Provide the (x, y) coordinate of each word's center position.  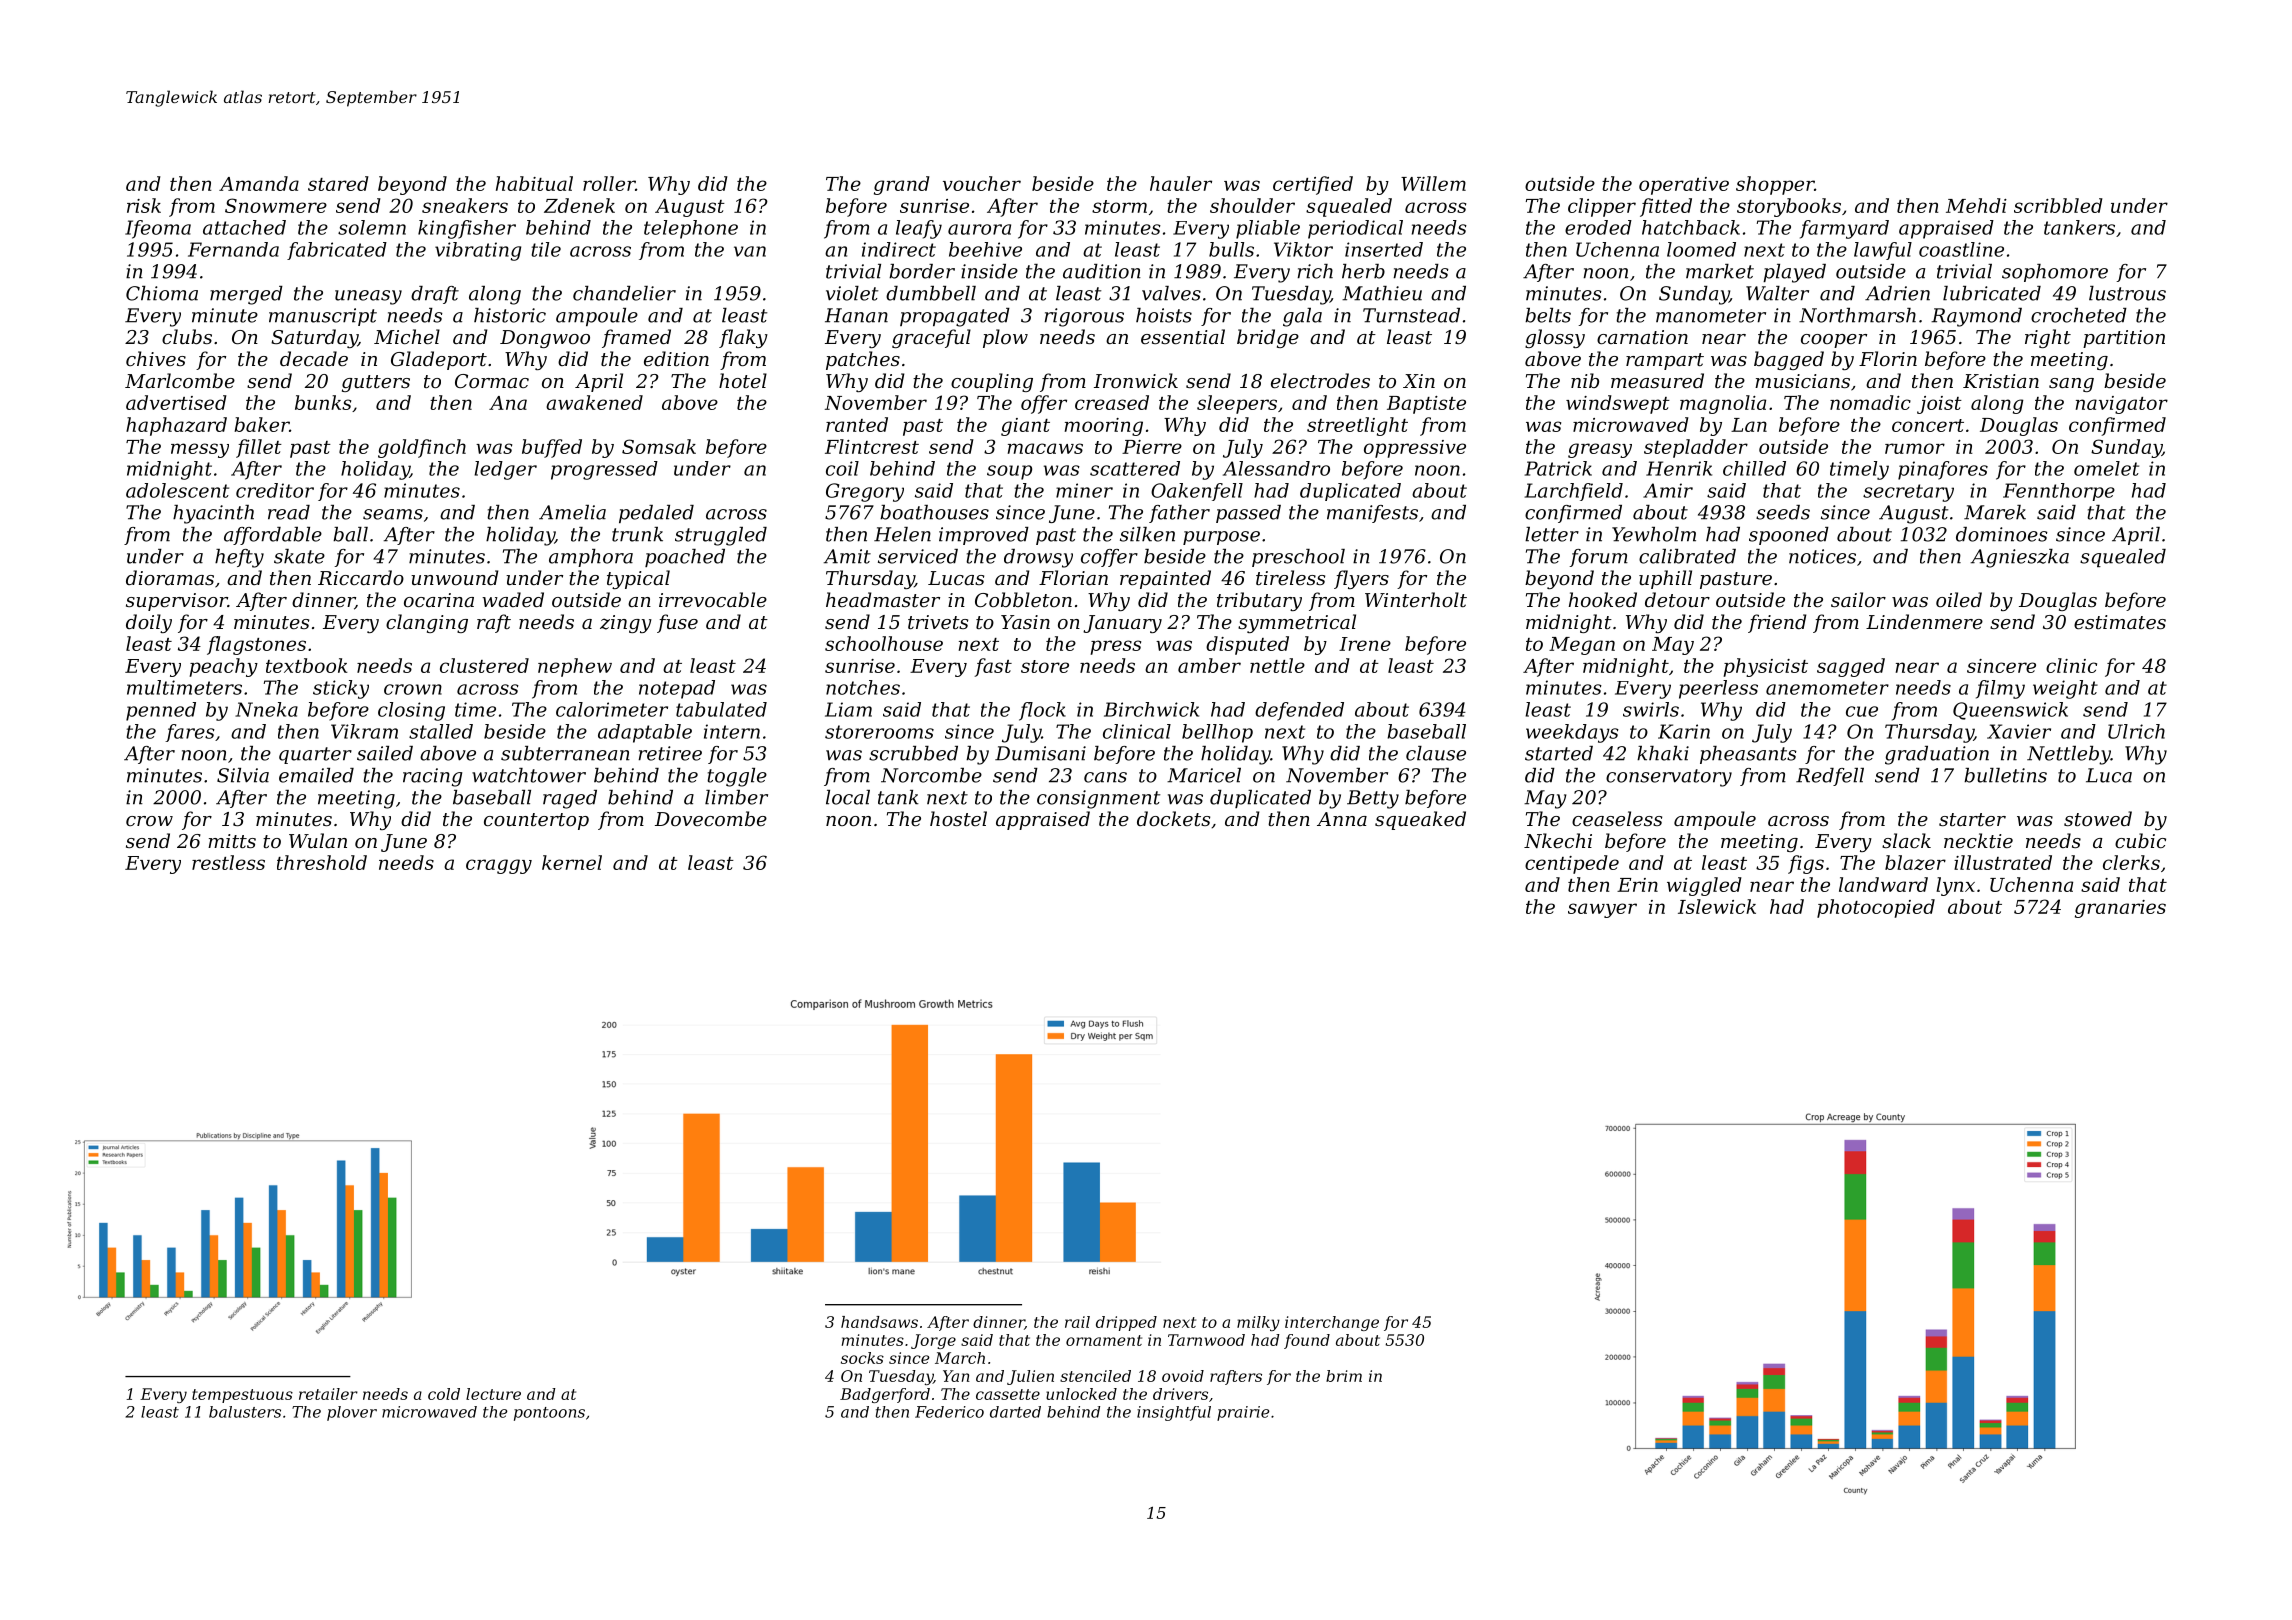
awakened (594, 402)
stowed (2098, 818)
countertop (536, 821)
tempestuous (242, 1396)
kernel (572, 862)
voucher (982, 183)
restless (228, 862)
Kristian (2001, 381)
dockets (1173, 818)
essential (1183, 336)
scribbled (2058, 205)
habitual (534, 183)
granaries (2120, 909)
